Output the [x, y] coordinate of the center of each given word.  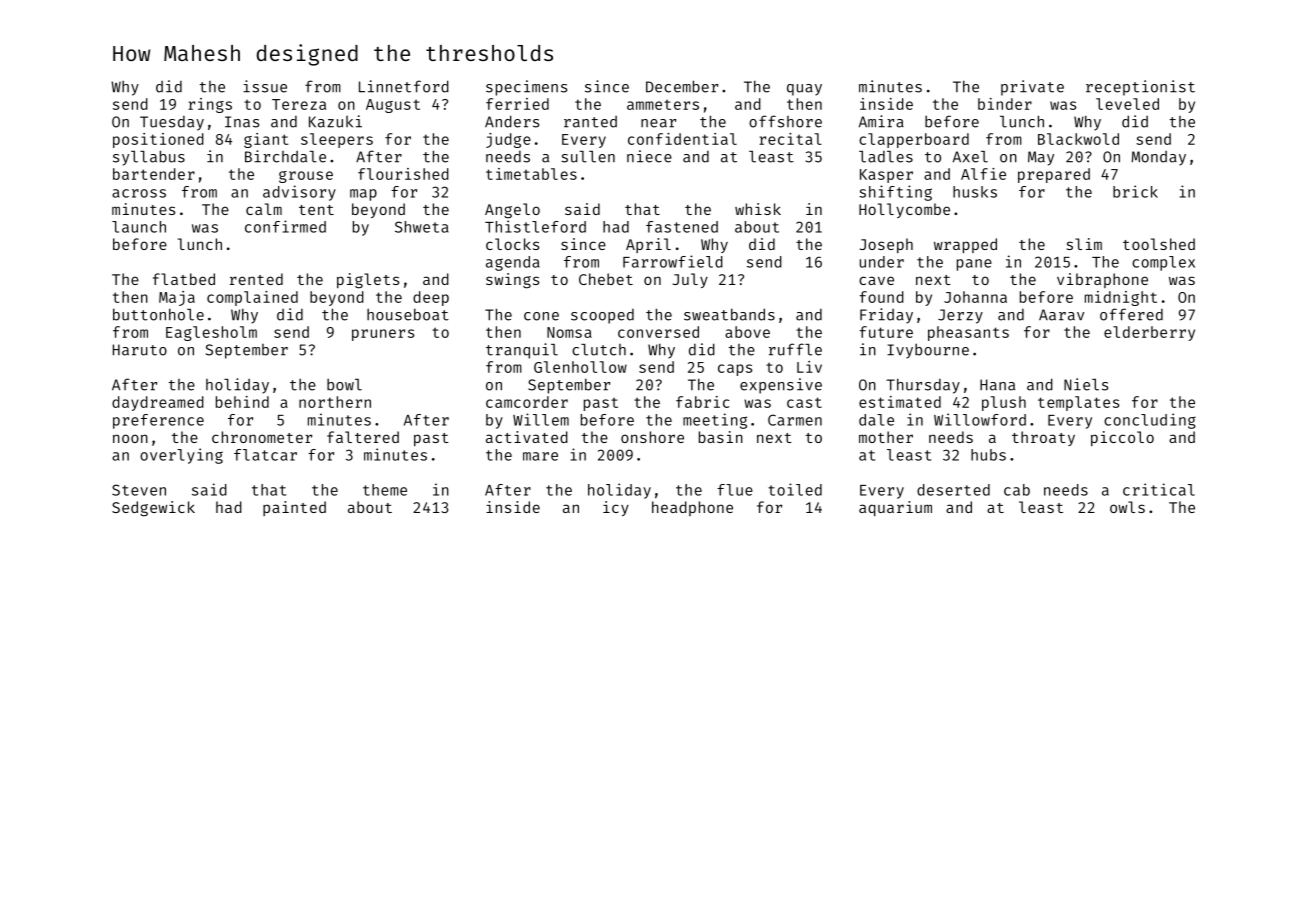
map [363, 195]
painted [294, 508]
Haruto [140, 350]
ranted [590, 122]
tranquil [522, 351]
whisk [758, 209]
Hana [997, 385]
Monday [1159, 158]
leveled [1127, 104]
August [393, 106]
